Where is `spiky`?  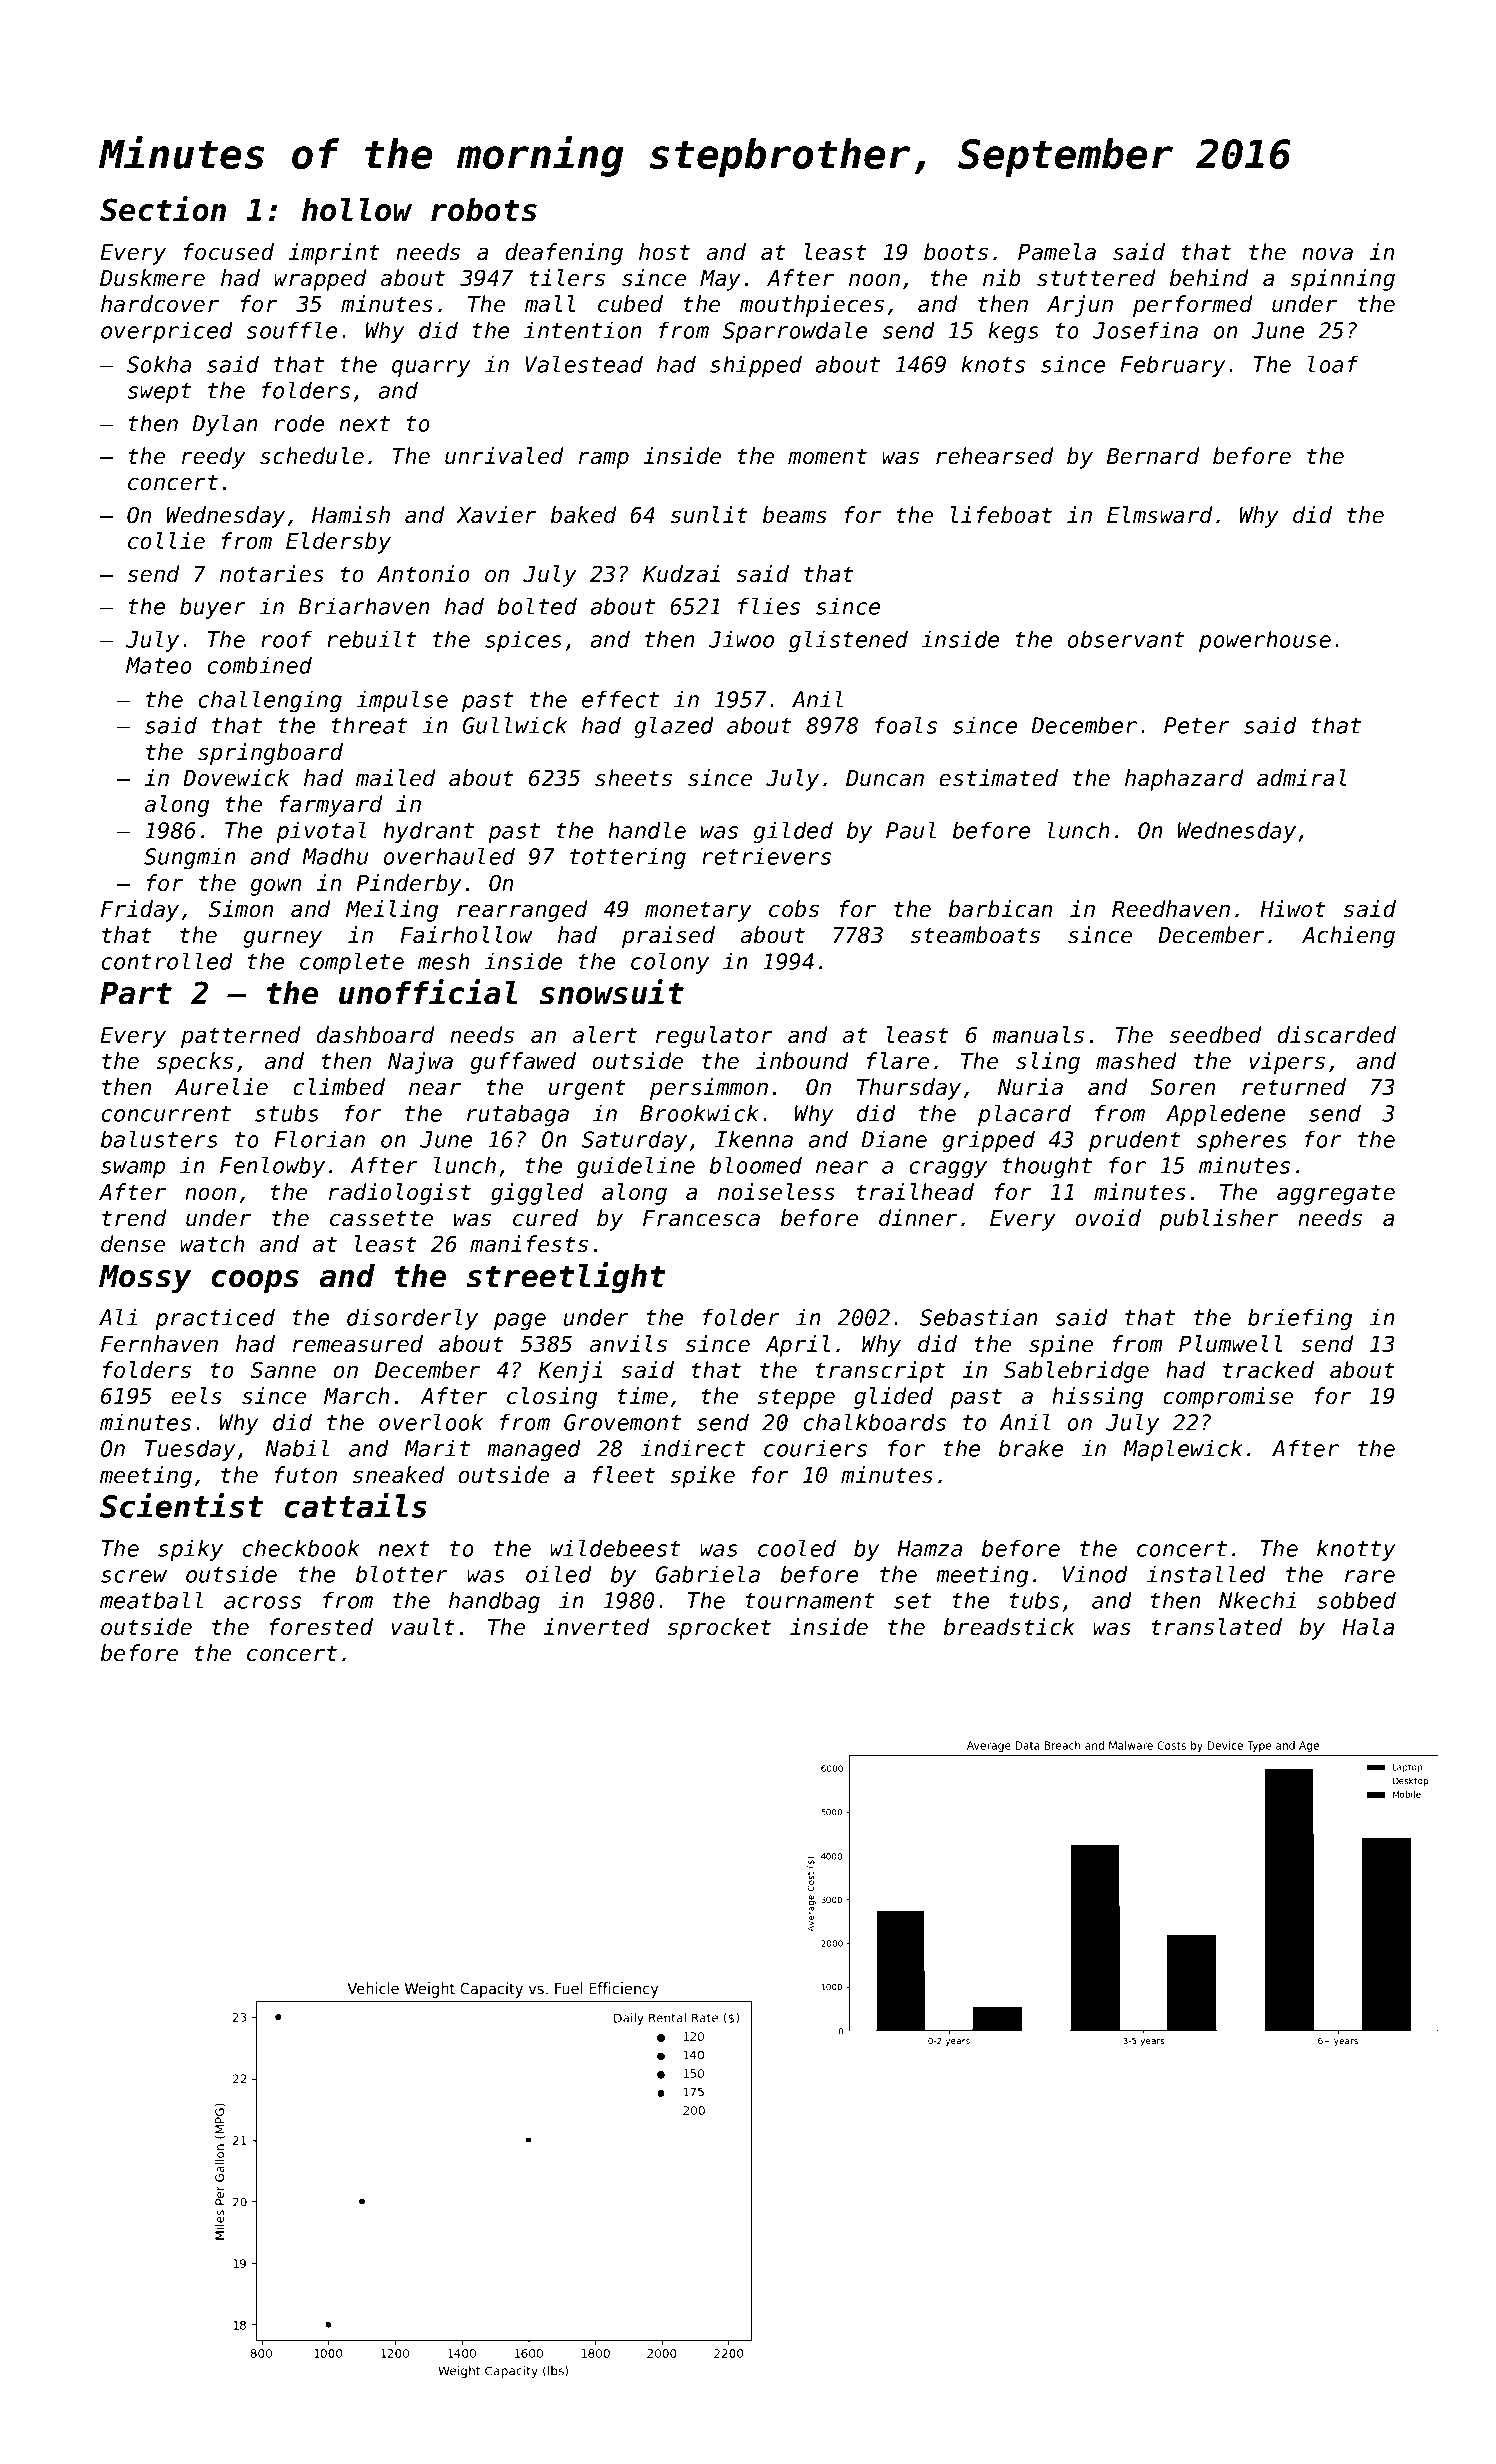 spiky is located at coordinates (190, 1550).
